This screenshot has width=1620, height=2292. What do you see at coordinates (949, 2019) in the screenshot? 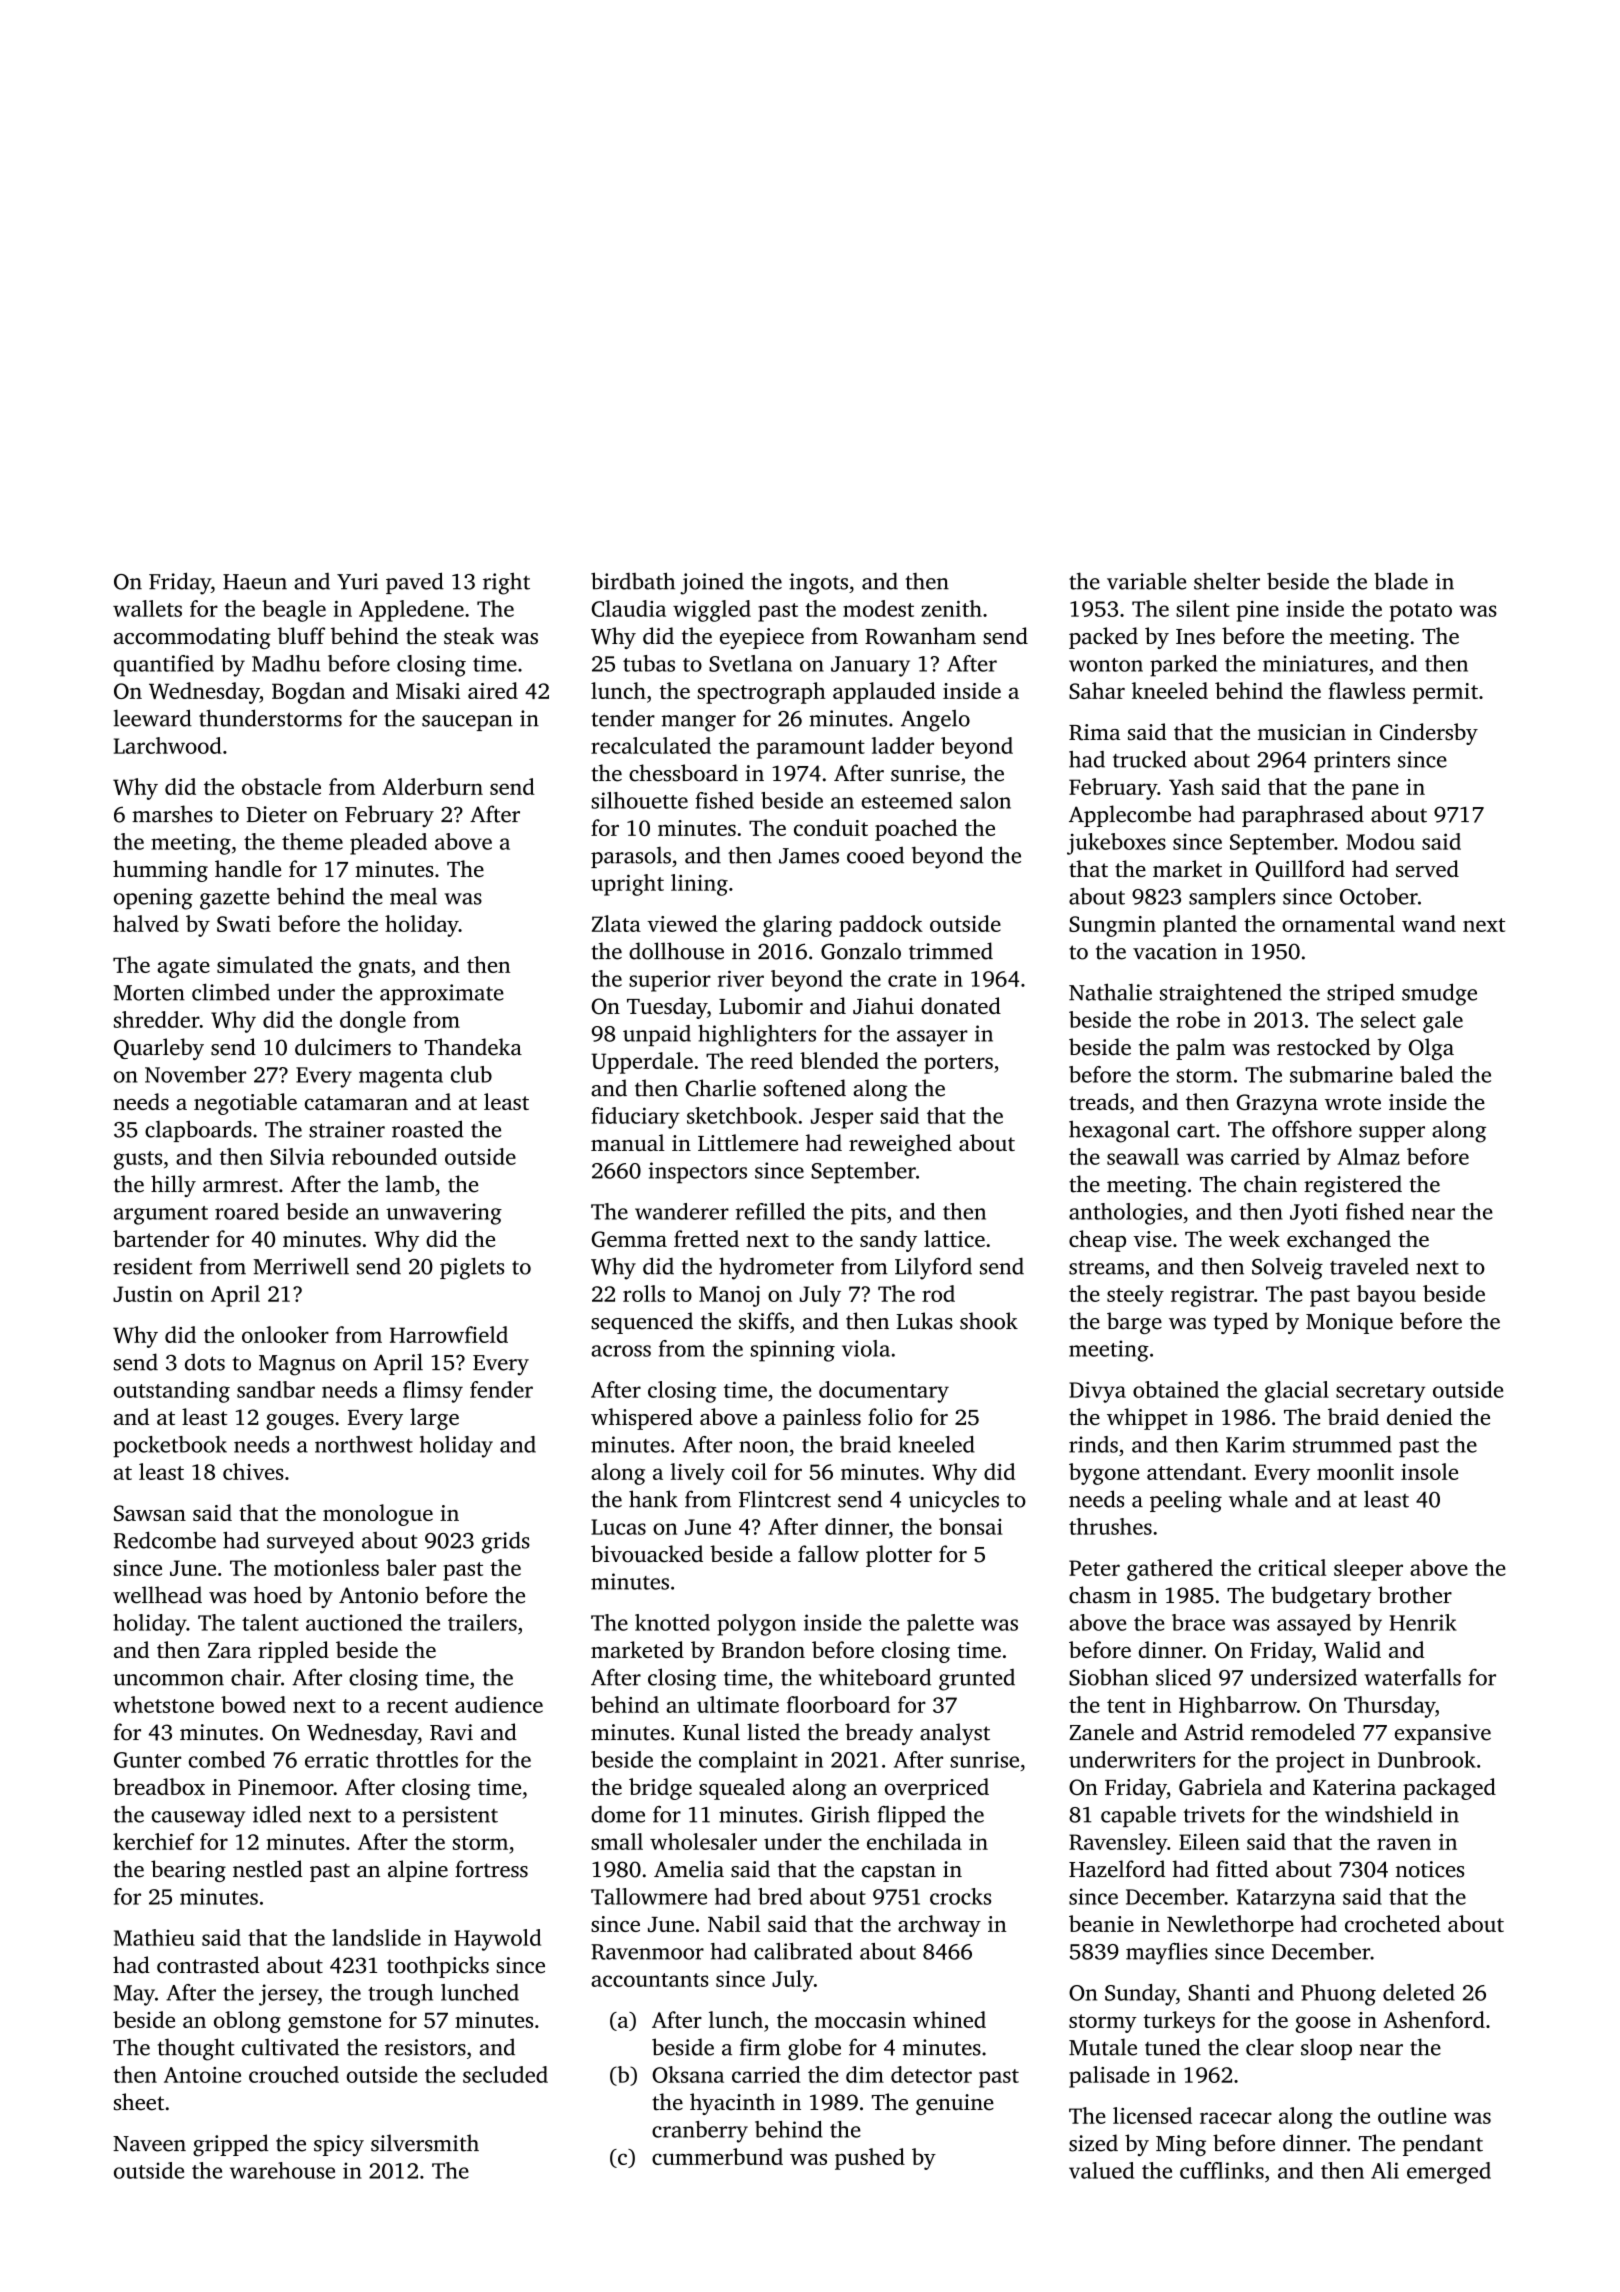
I see `whined` at bounding box center [949, 2019].
